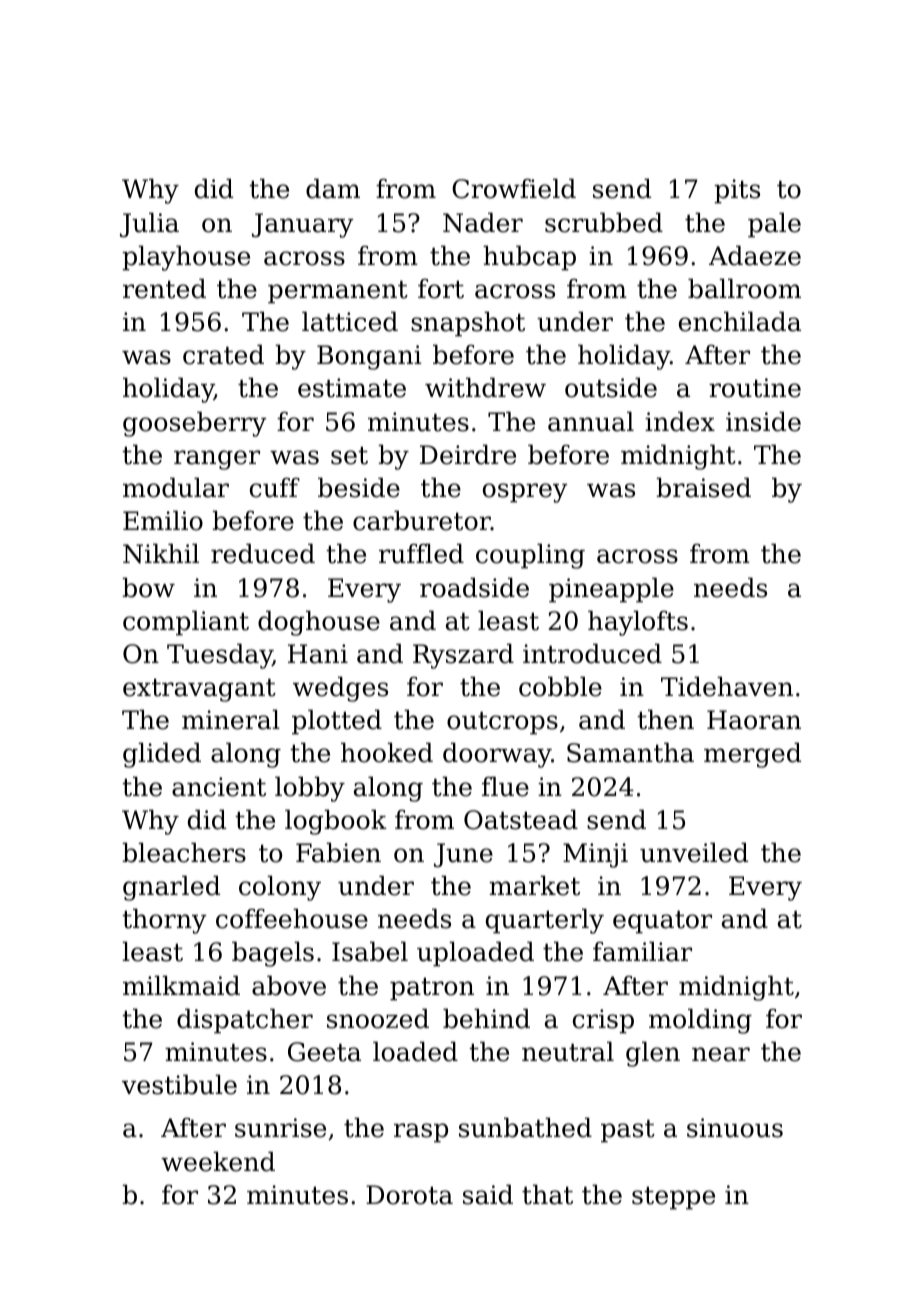  I want to click on cuff, so click(275, 488).
